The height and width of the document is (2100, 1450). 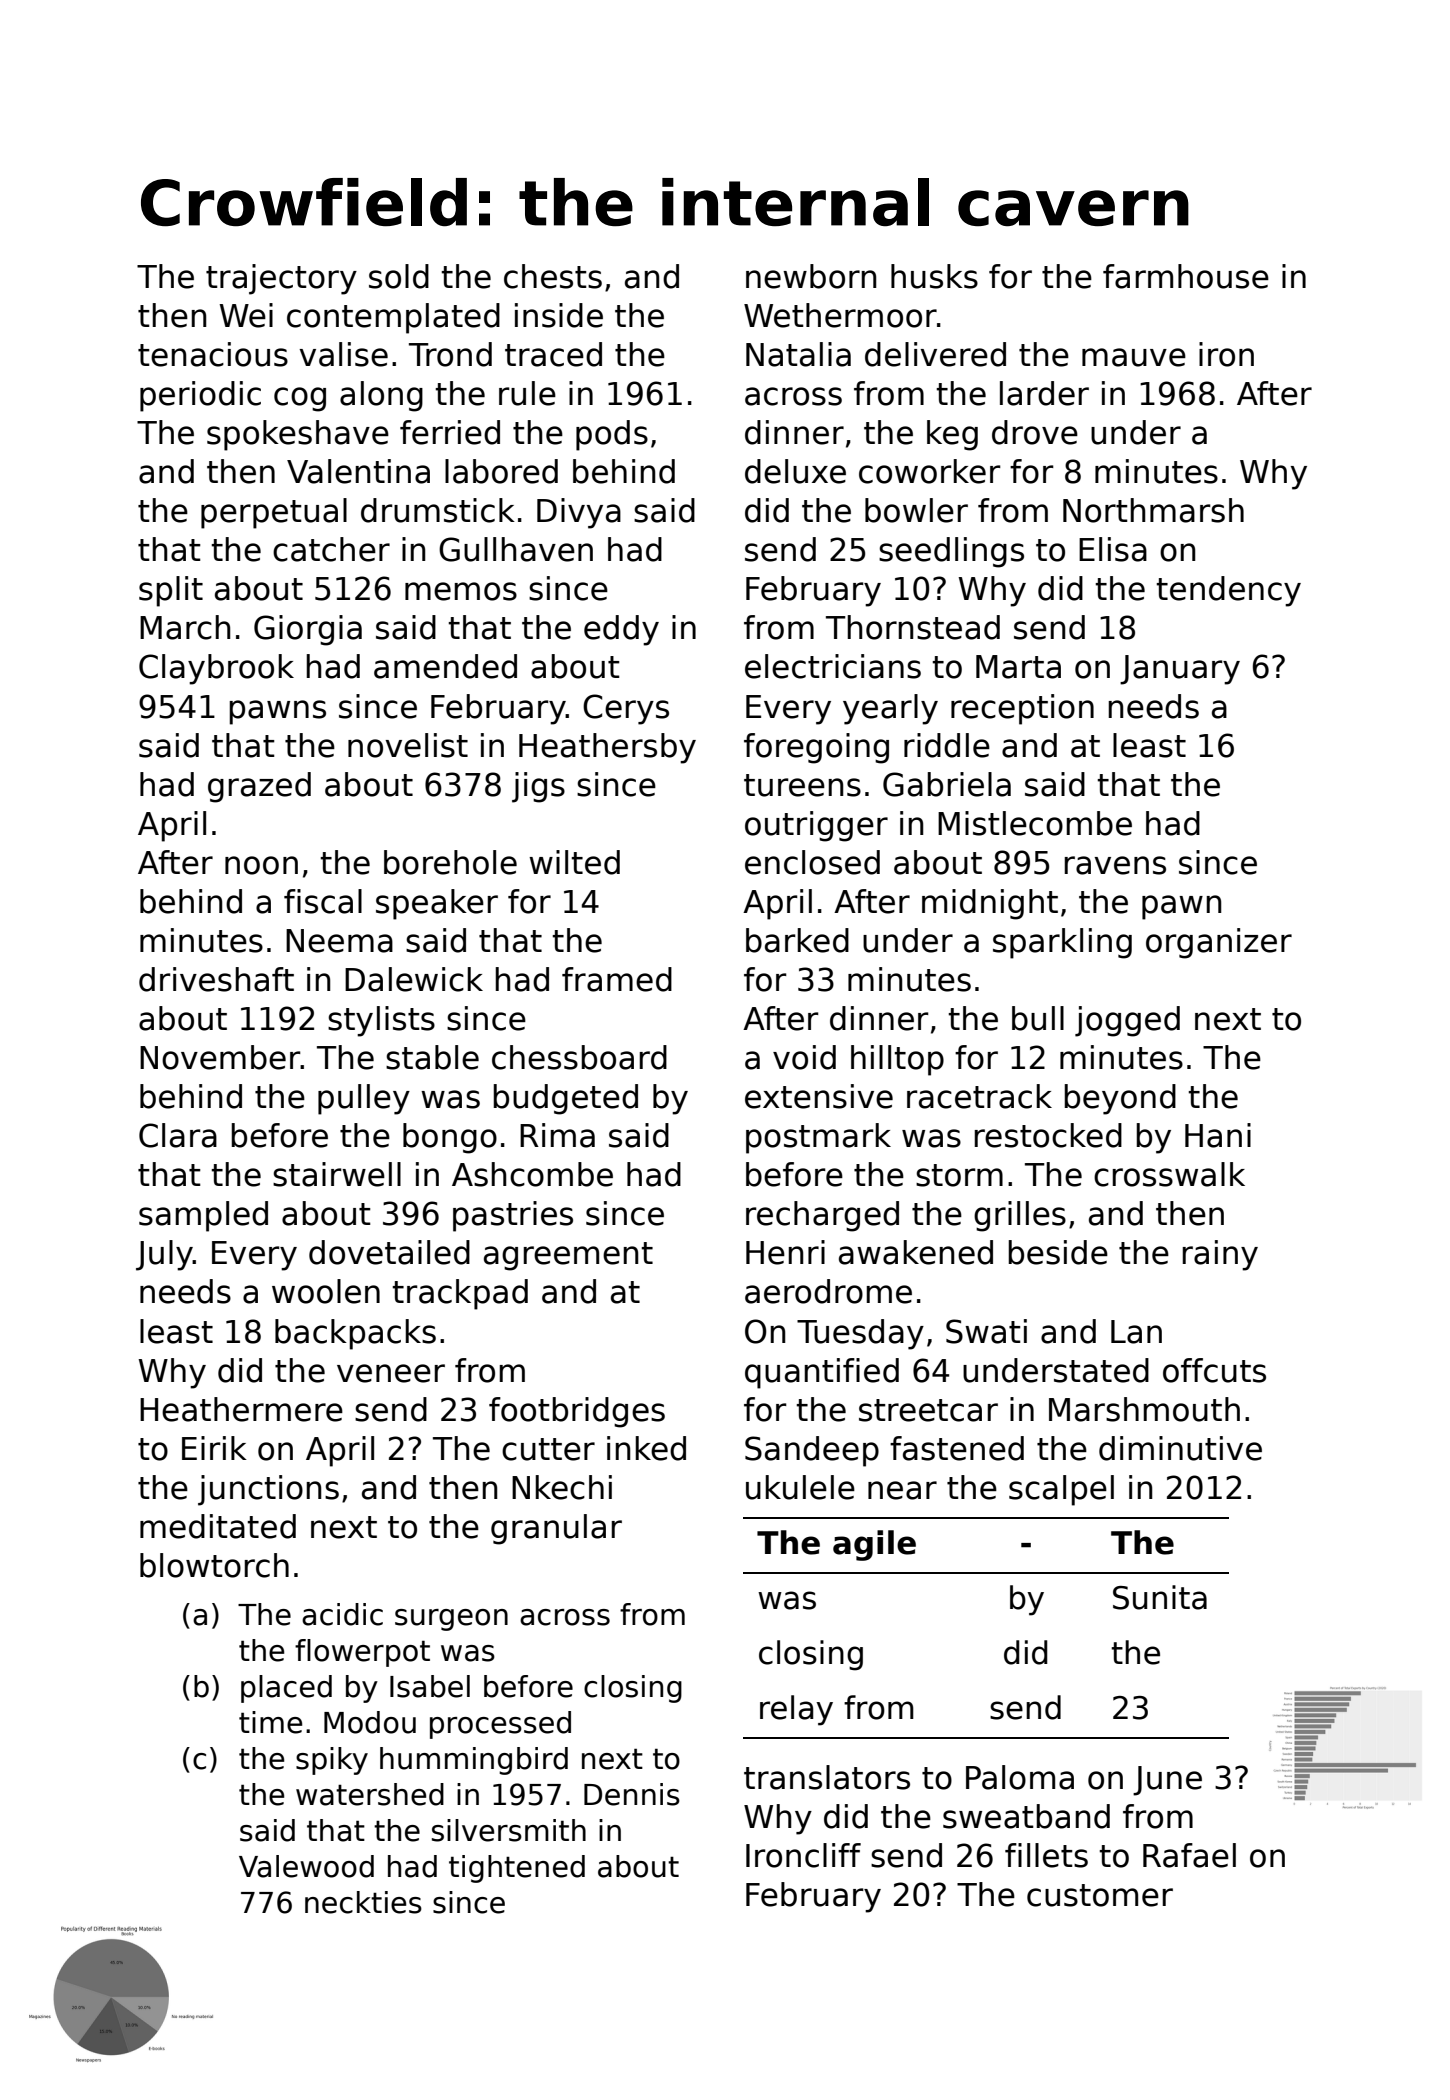 What do you see at coordinates (566, 1099) in the document?
I see `budgeted` at bounding box center [566, 1099].
